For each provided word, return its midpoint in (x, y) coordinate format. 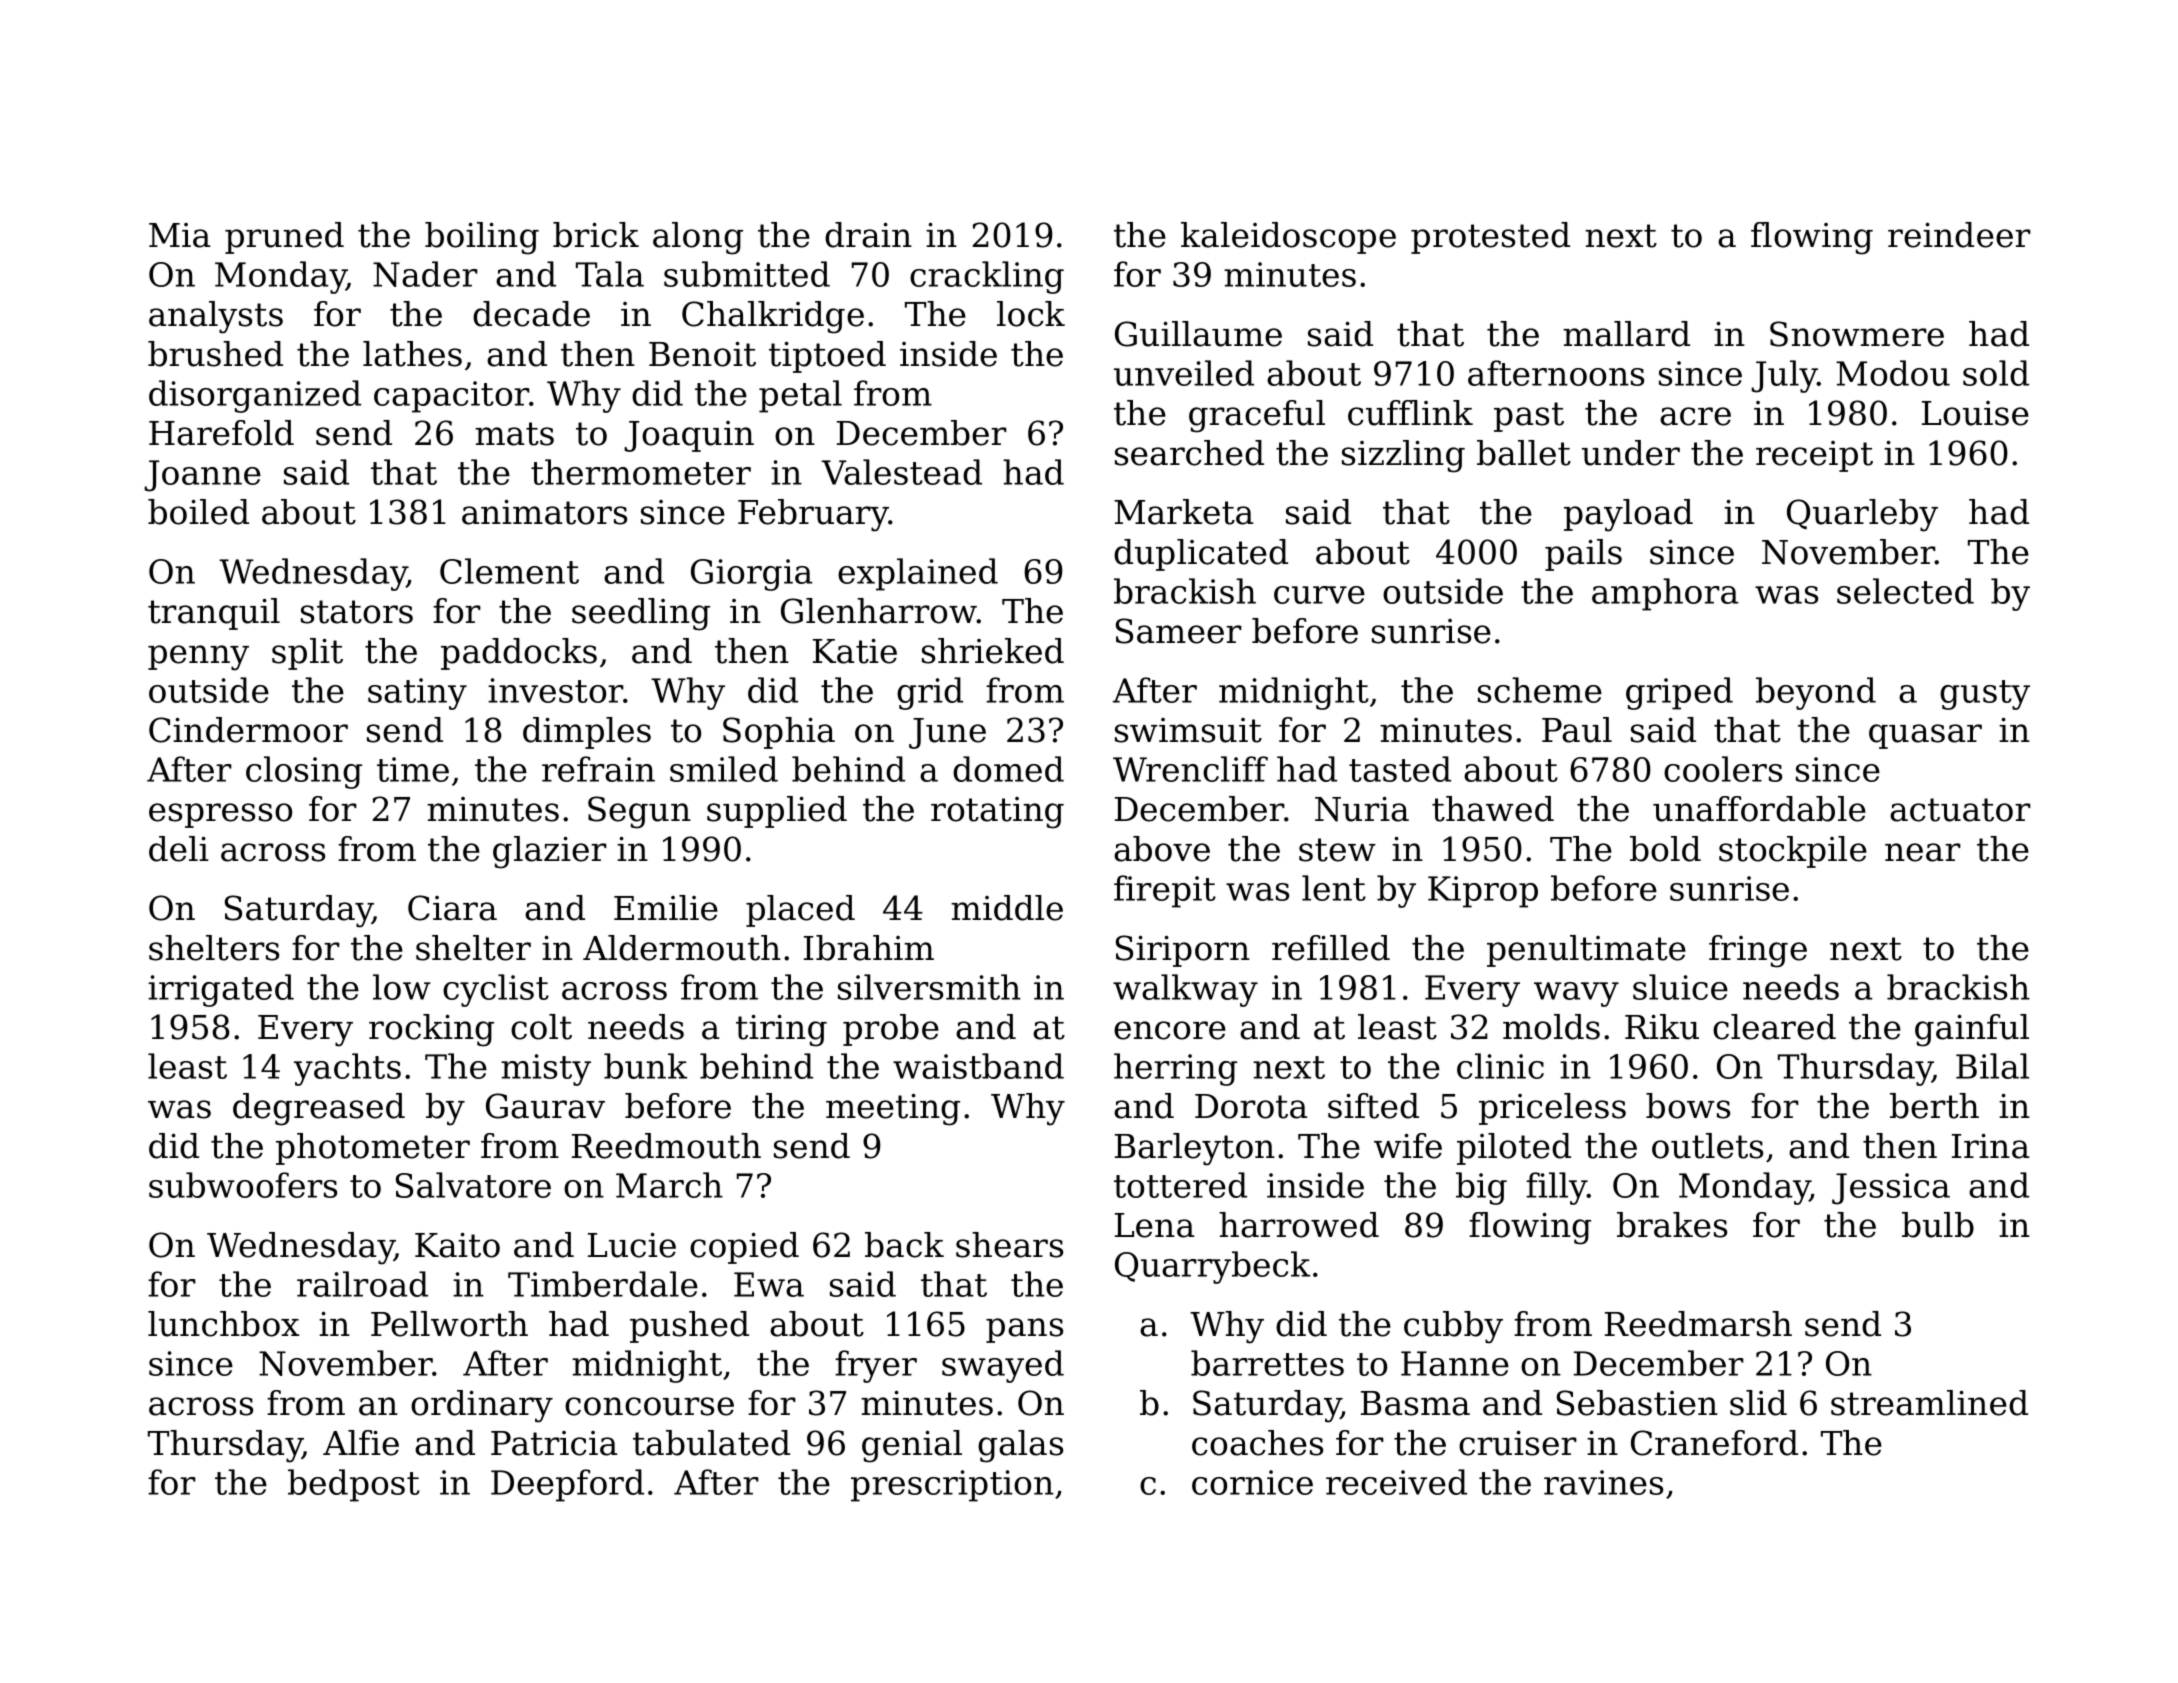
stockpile (1793, 852)
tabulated (711, 1443)
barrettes (1267, 1363)
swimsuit (1188, 730)
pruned (284, 238)
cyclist (496, 990)
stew (1337, 850)
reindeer (1959, 235)
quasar (1925, 736)
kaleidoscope (1288, 238)
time (413, 769)
